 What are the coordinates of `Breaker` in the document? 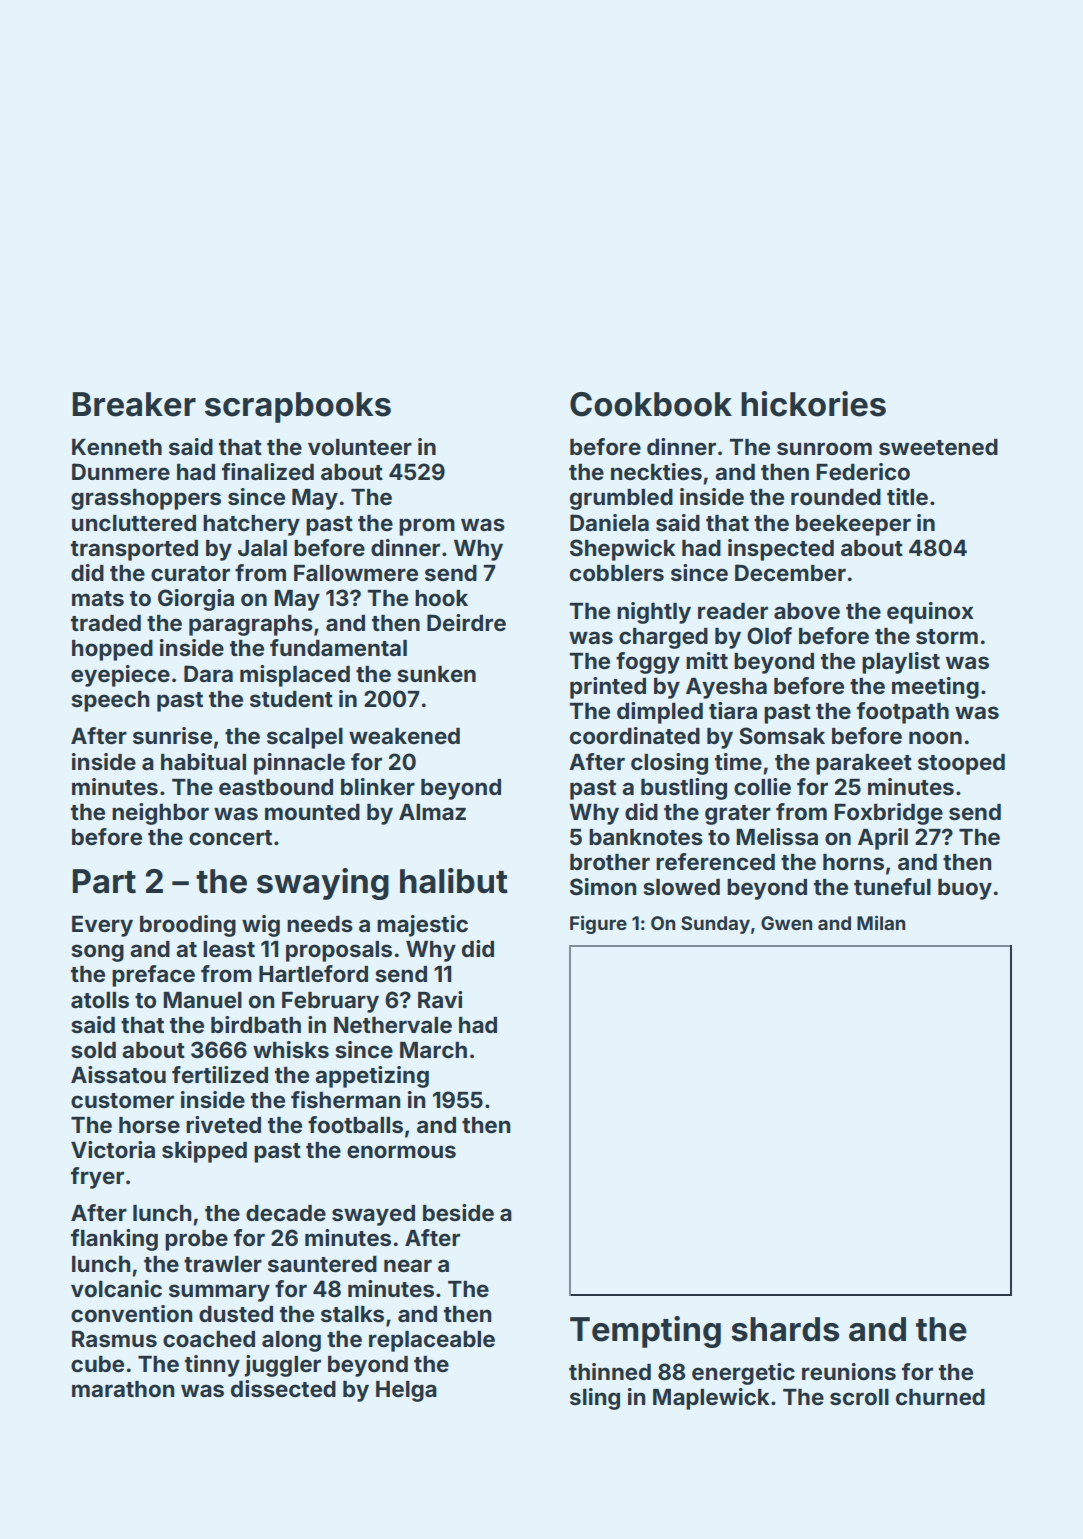 It's located at (134, 404).
